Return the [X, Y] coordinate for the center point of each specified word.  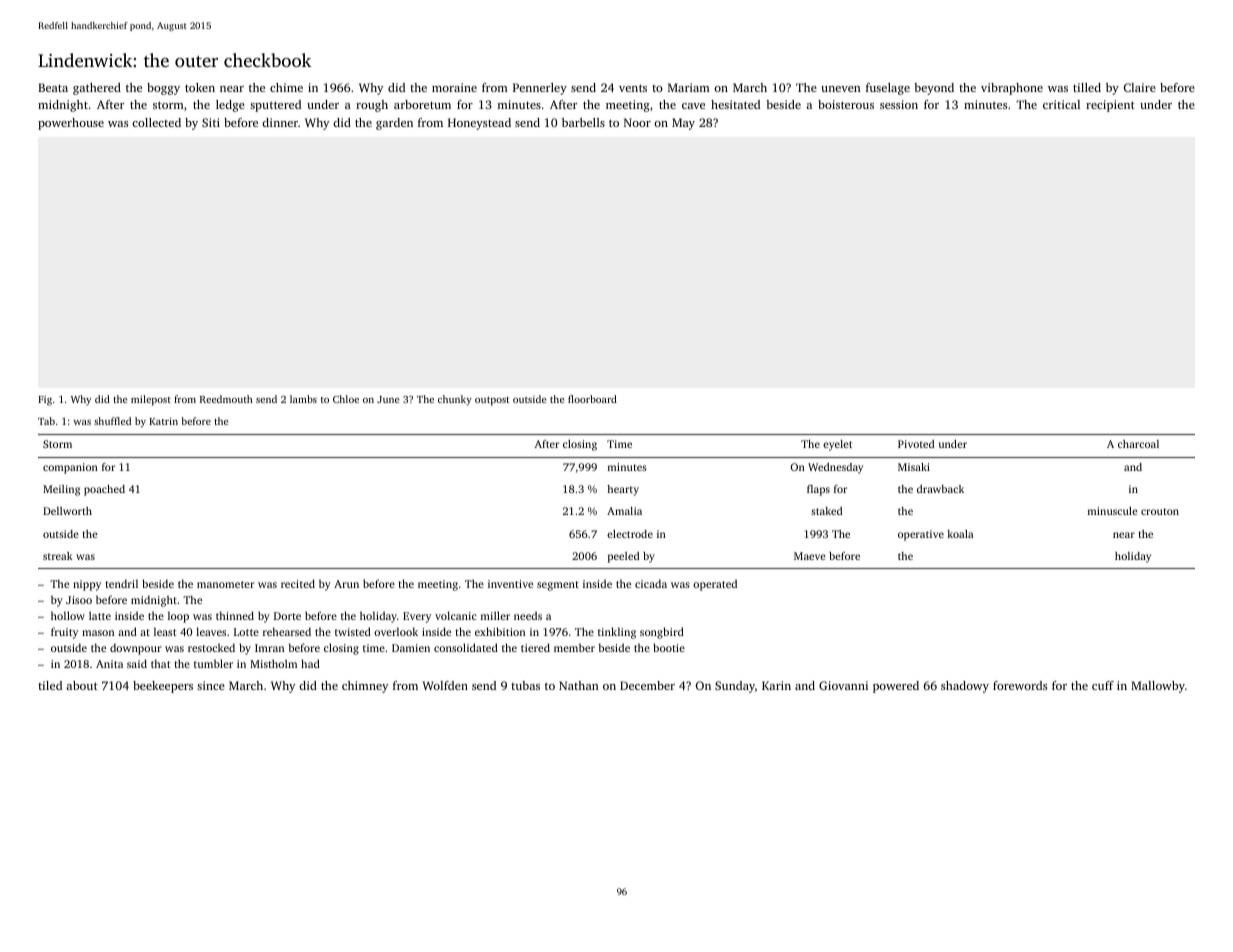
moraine [454, 87]
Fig [45, 400]
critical [1061, 104]
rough [372, 106]
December [647, 685]
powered [896, 687]
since [211, 685]
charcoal [1138, 444]
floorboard [592, 399]
